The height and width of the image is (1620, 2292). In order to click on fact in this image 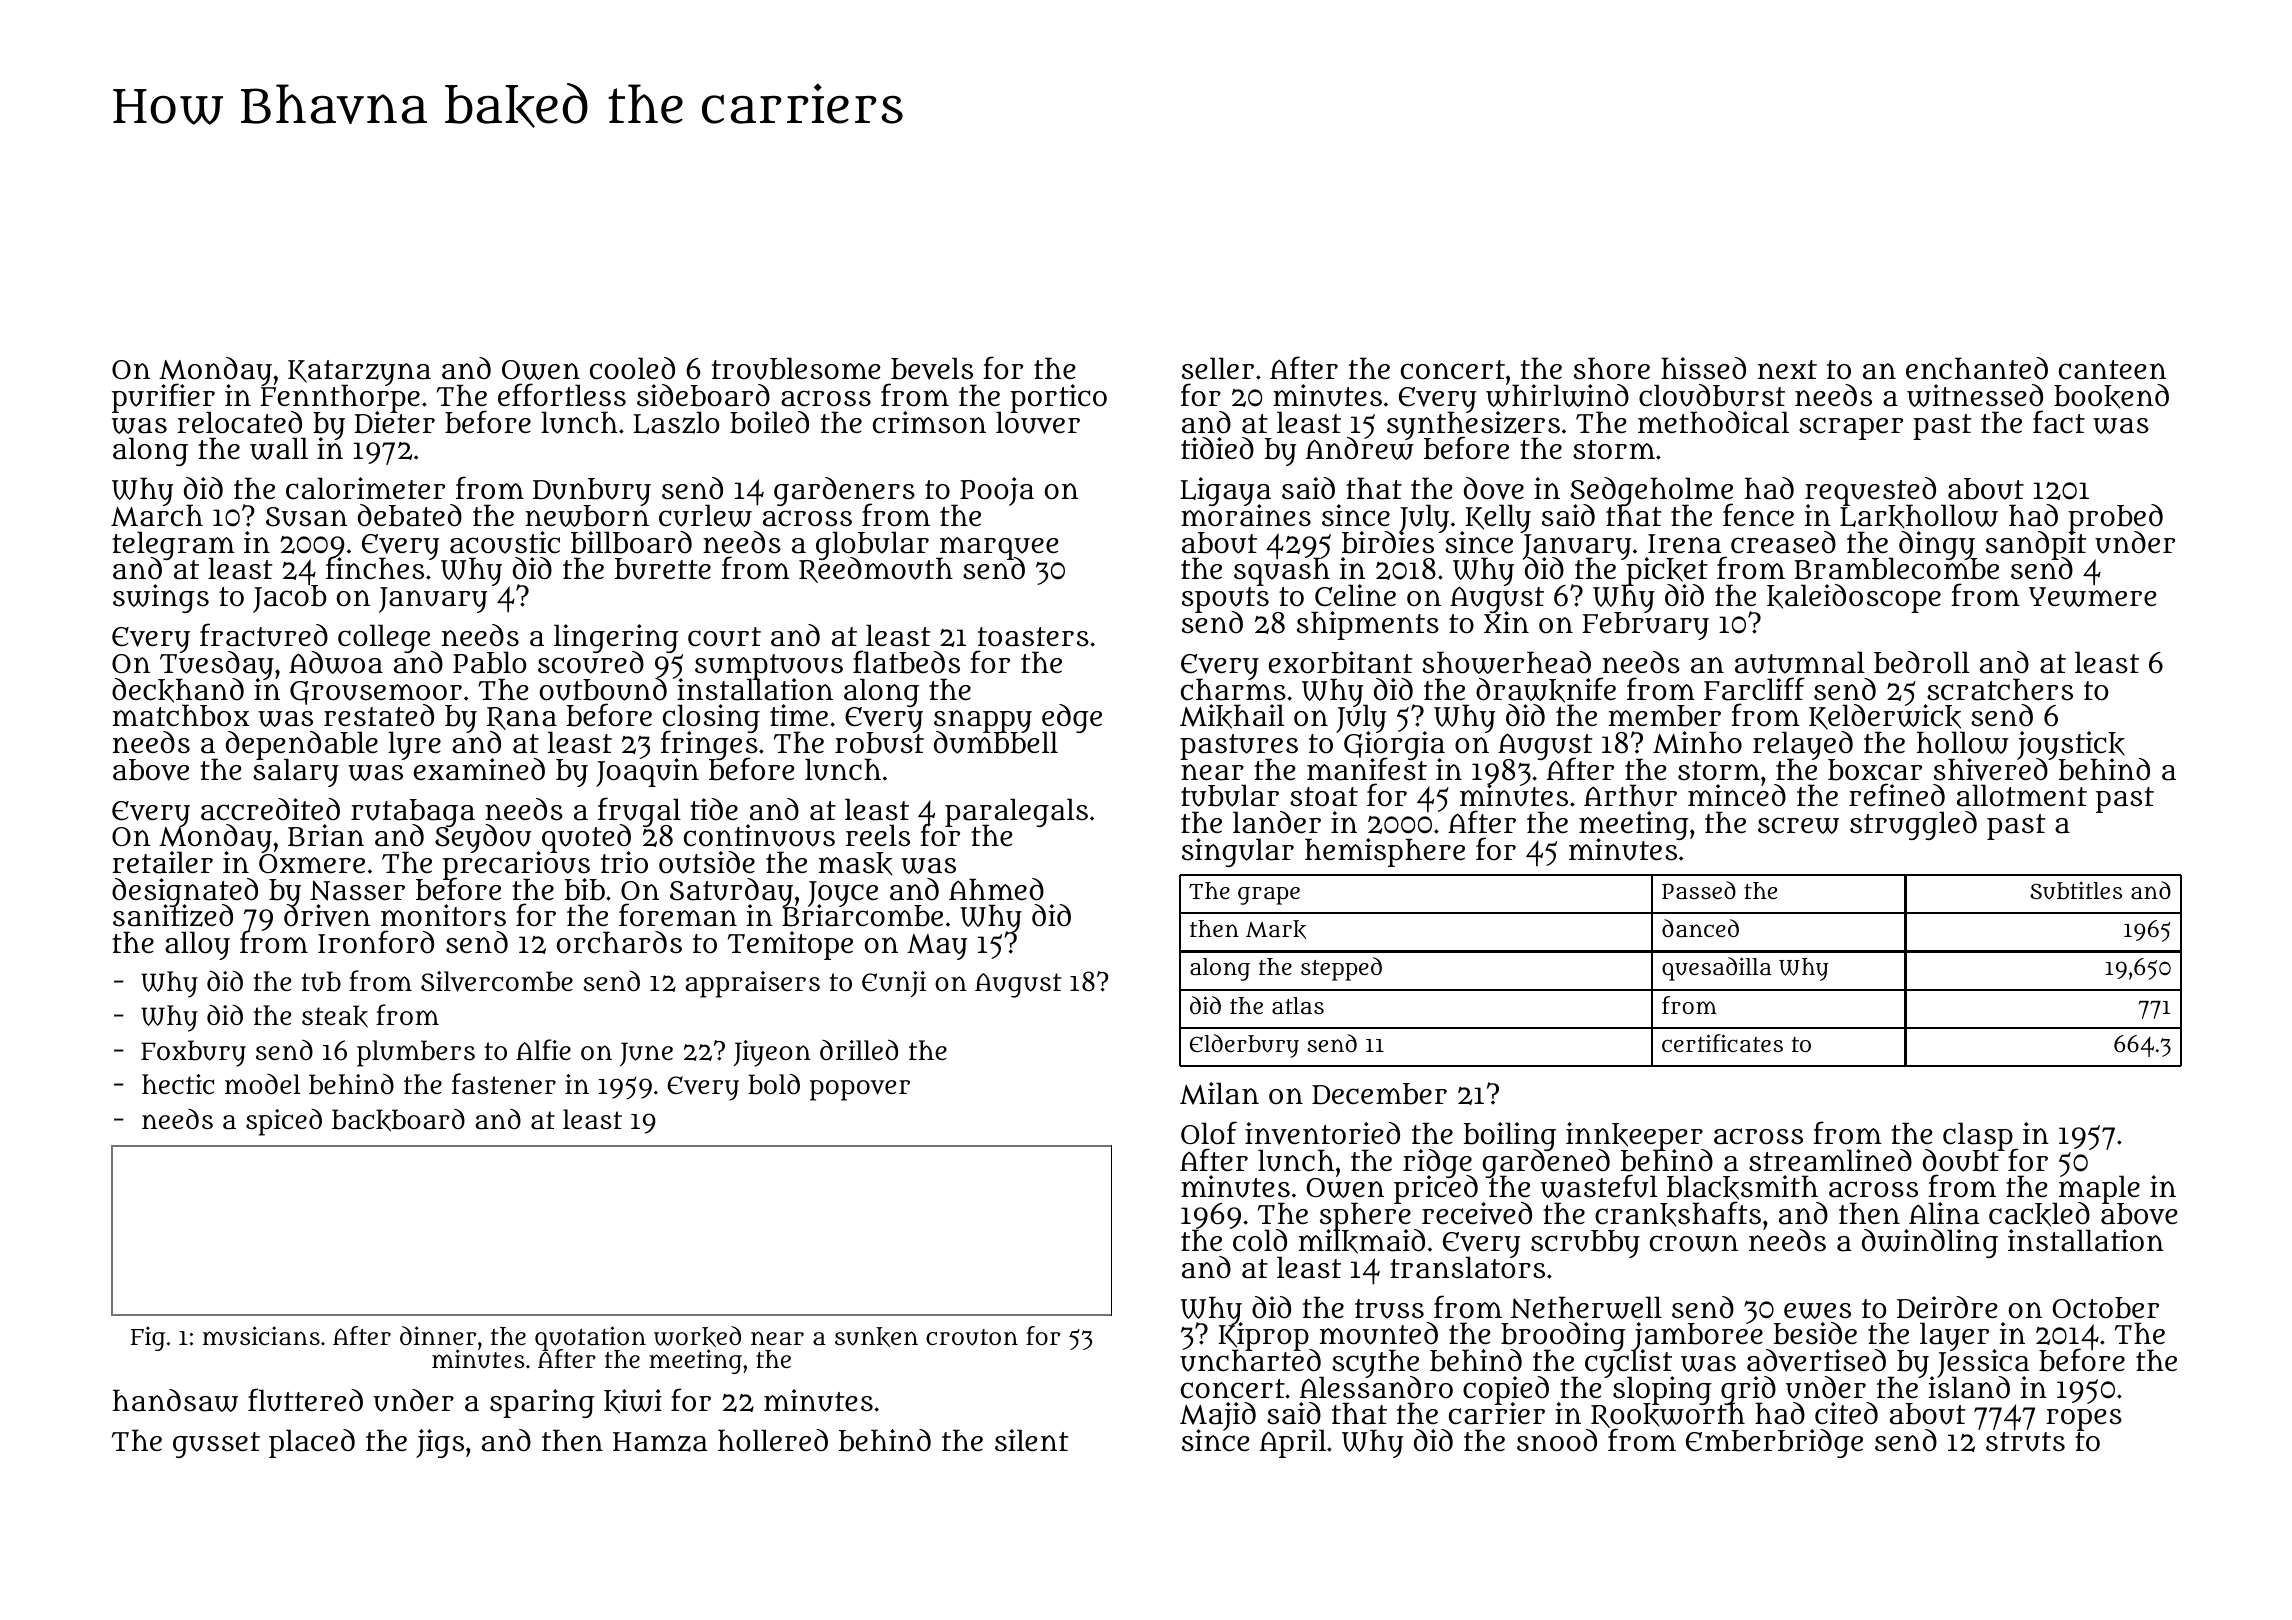, I will do `click(2059, 422)`.
